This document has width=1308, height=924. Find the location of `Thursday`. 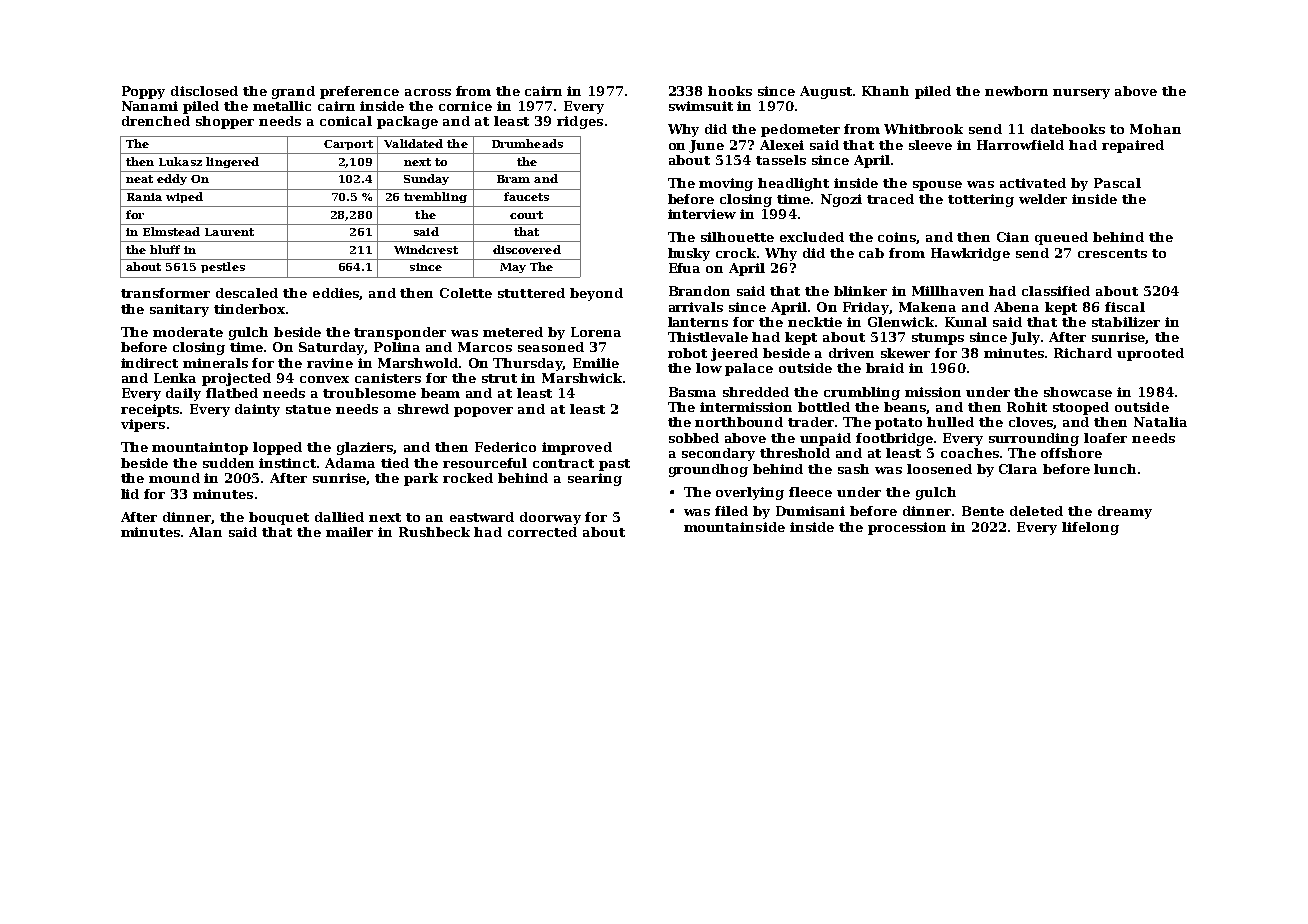

Thursday is located at coordinates (528, 364).
